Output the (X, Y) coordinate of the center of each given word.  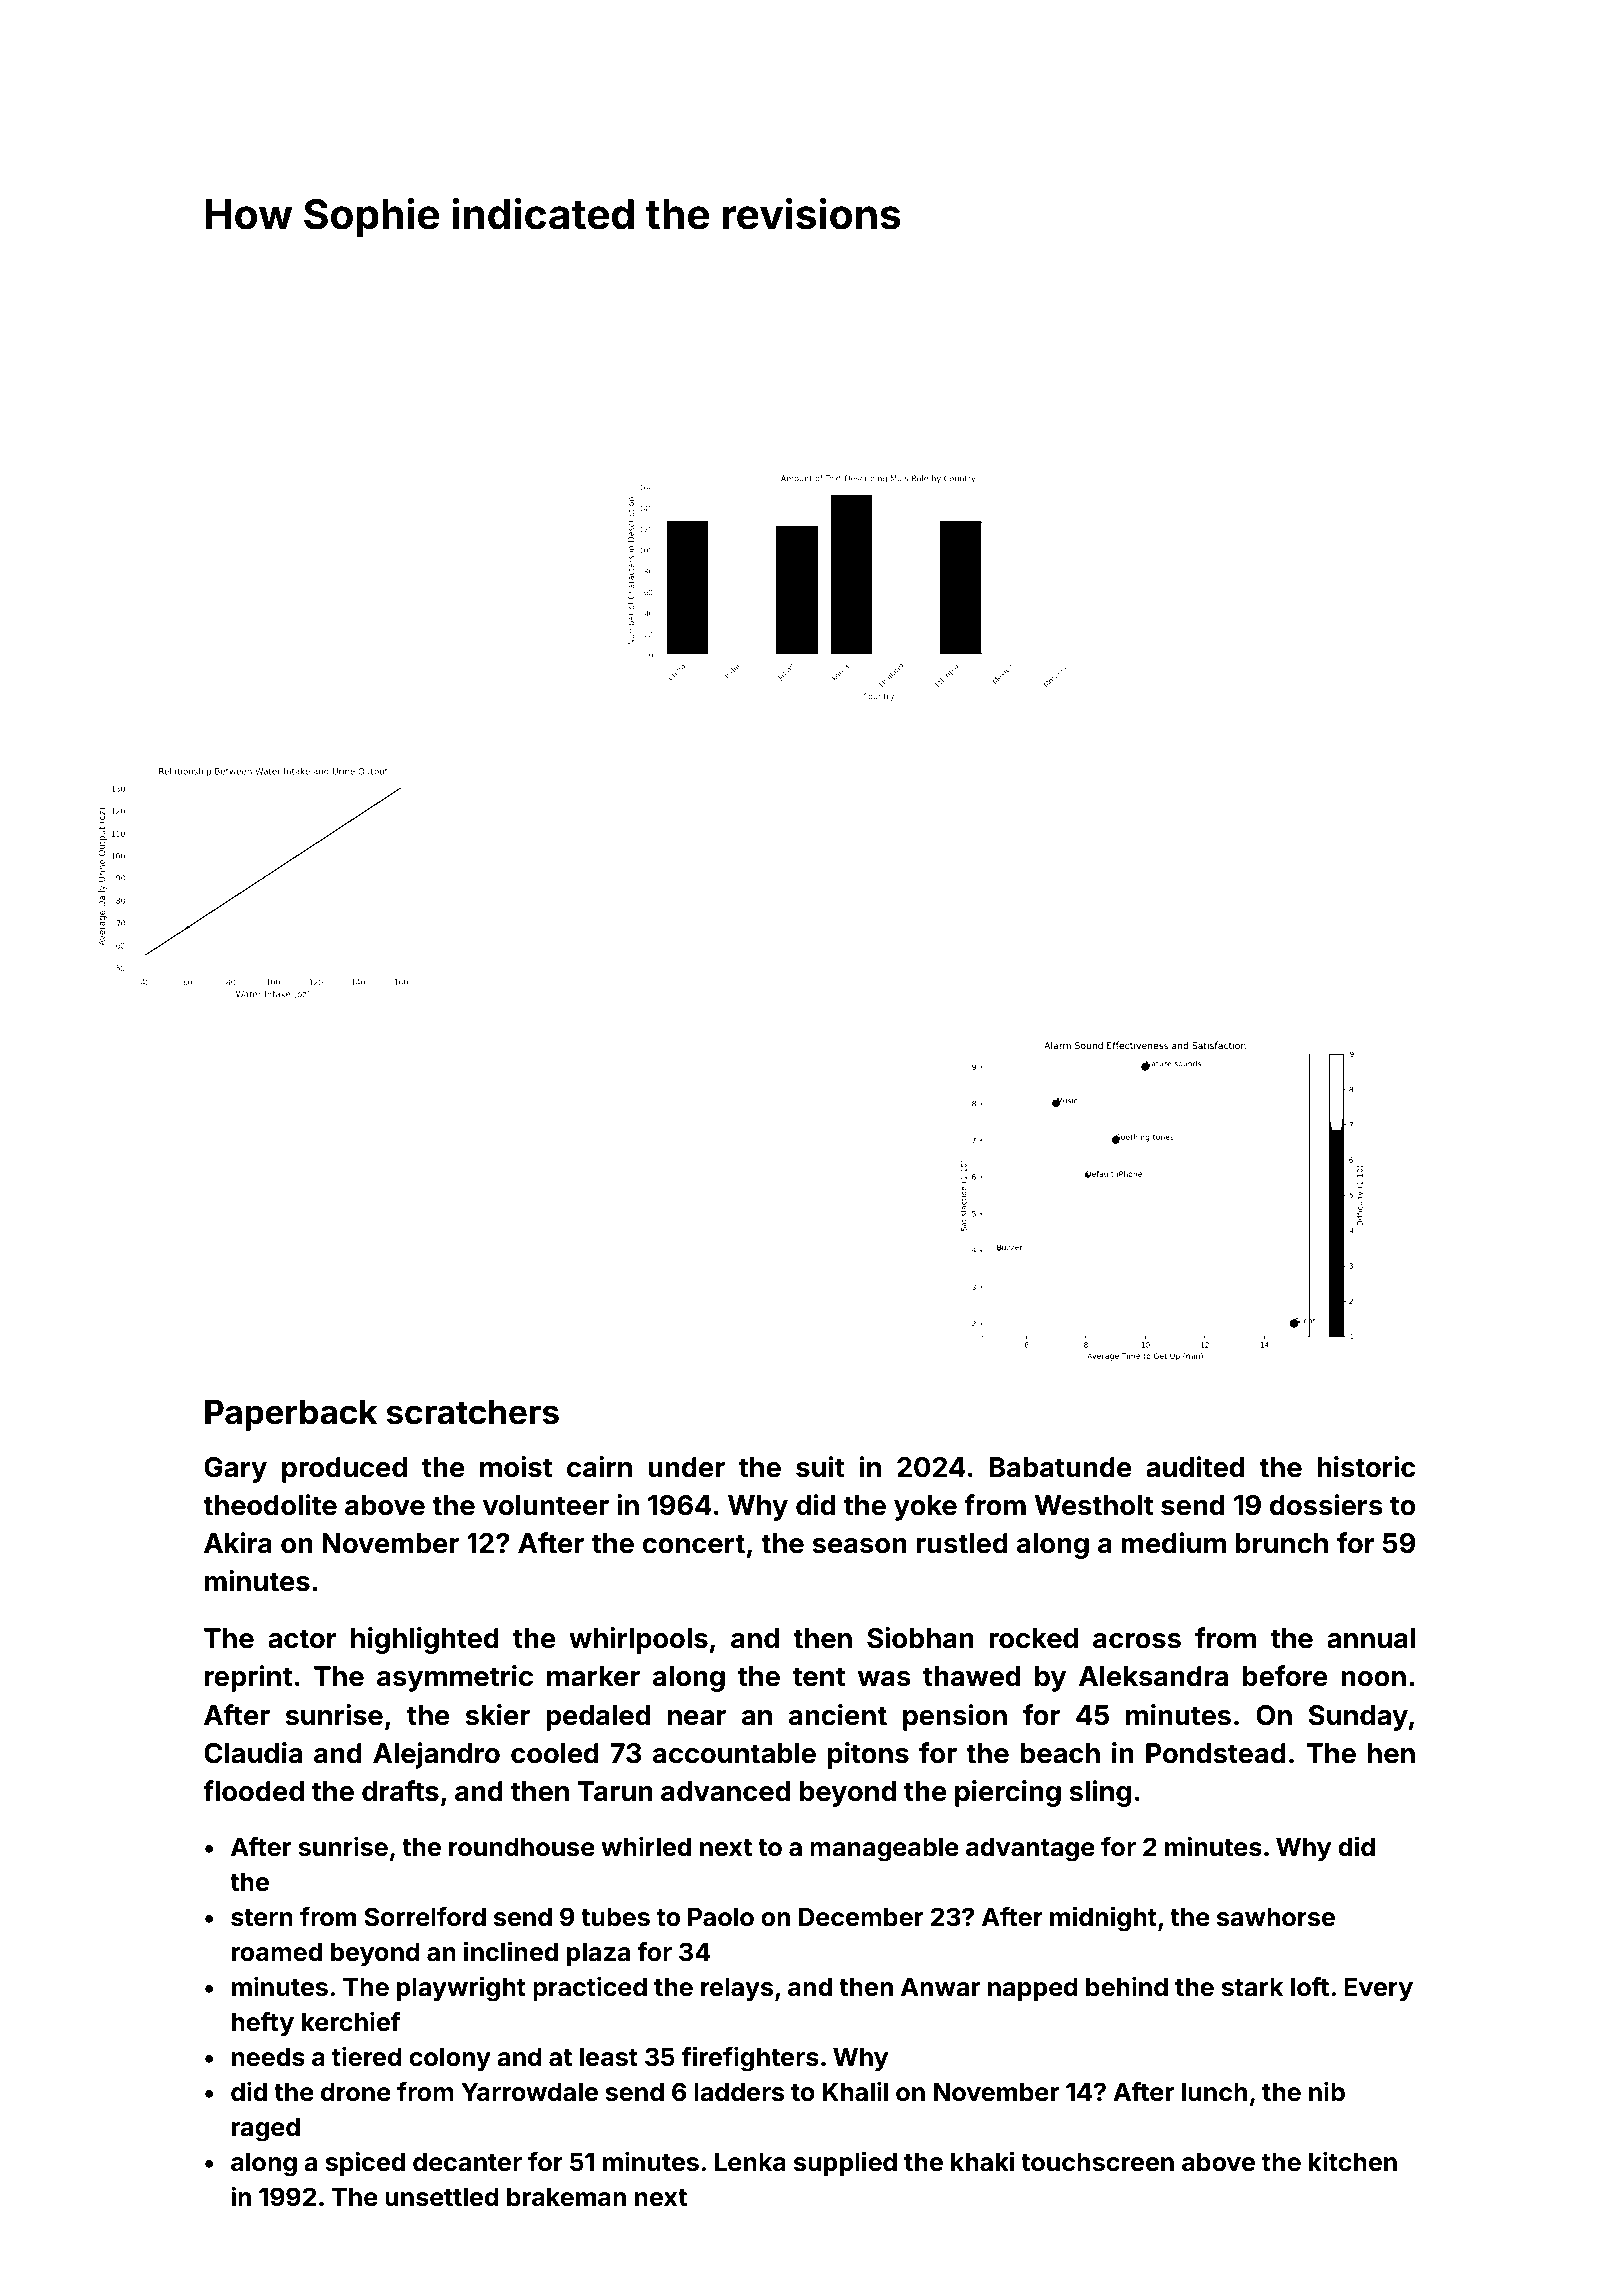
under (686, 1467)
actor (302, 1639)
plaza (598, 1954)
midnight (1103, 1919)
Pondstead (1216, 1753)
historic (1366, 1467)
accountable (734, 1753)
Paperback (291, 1415)
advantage (1030, 1849)
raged (266, 2129)
